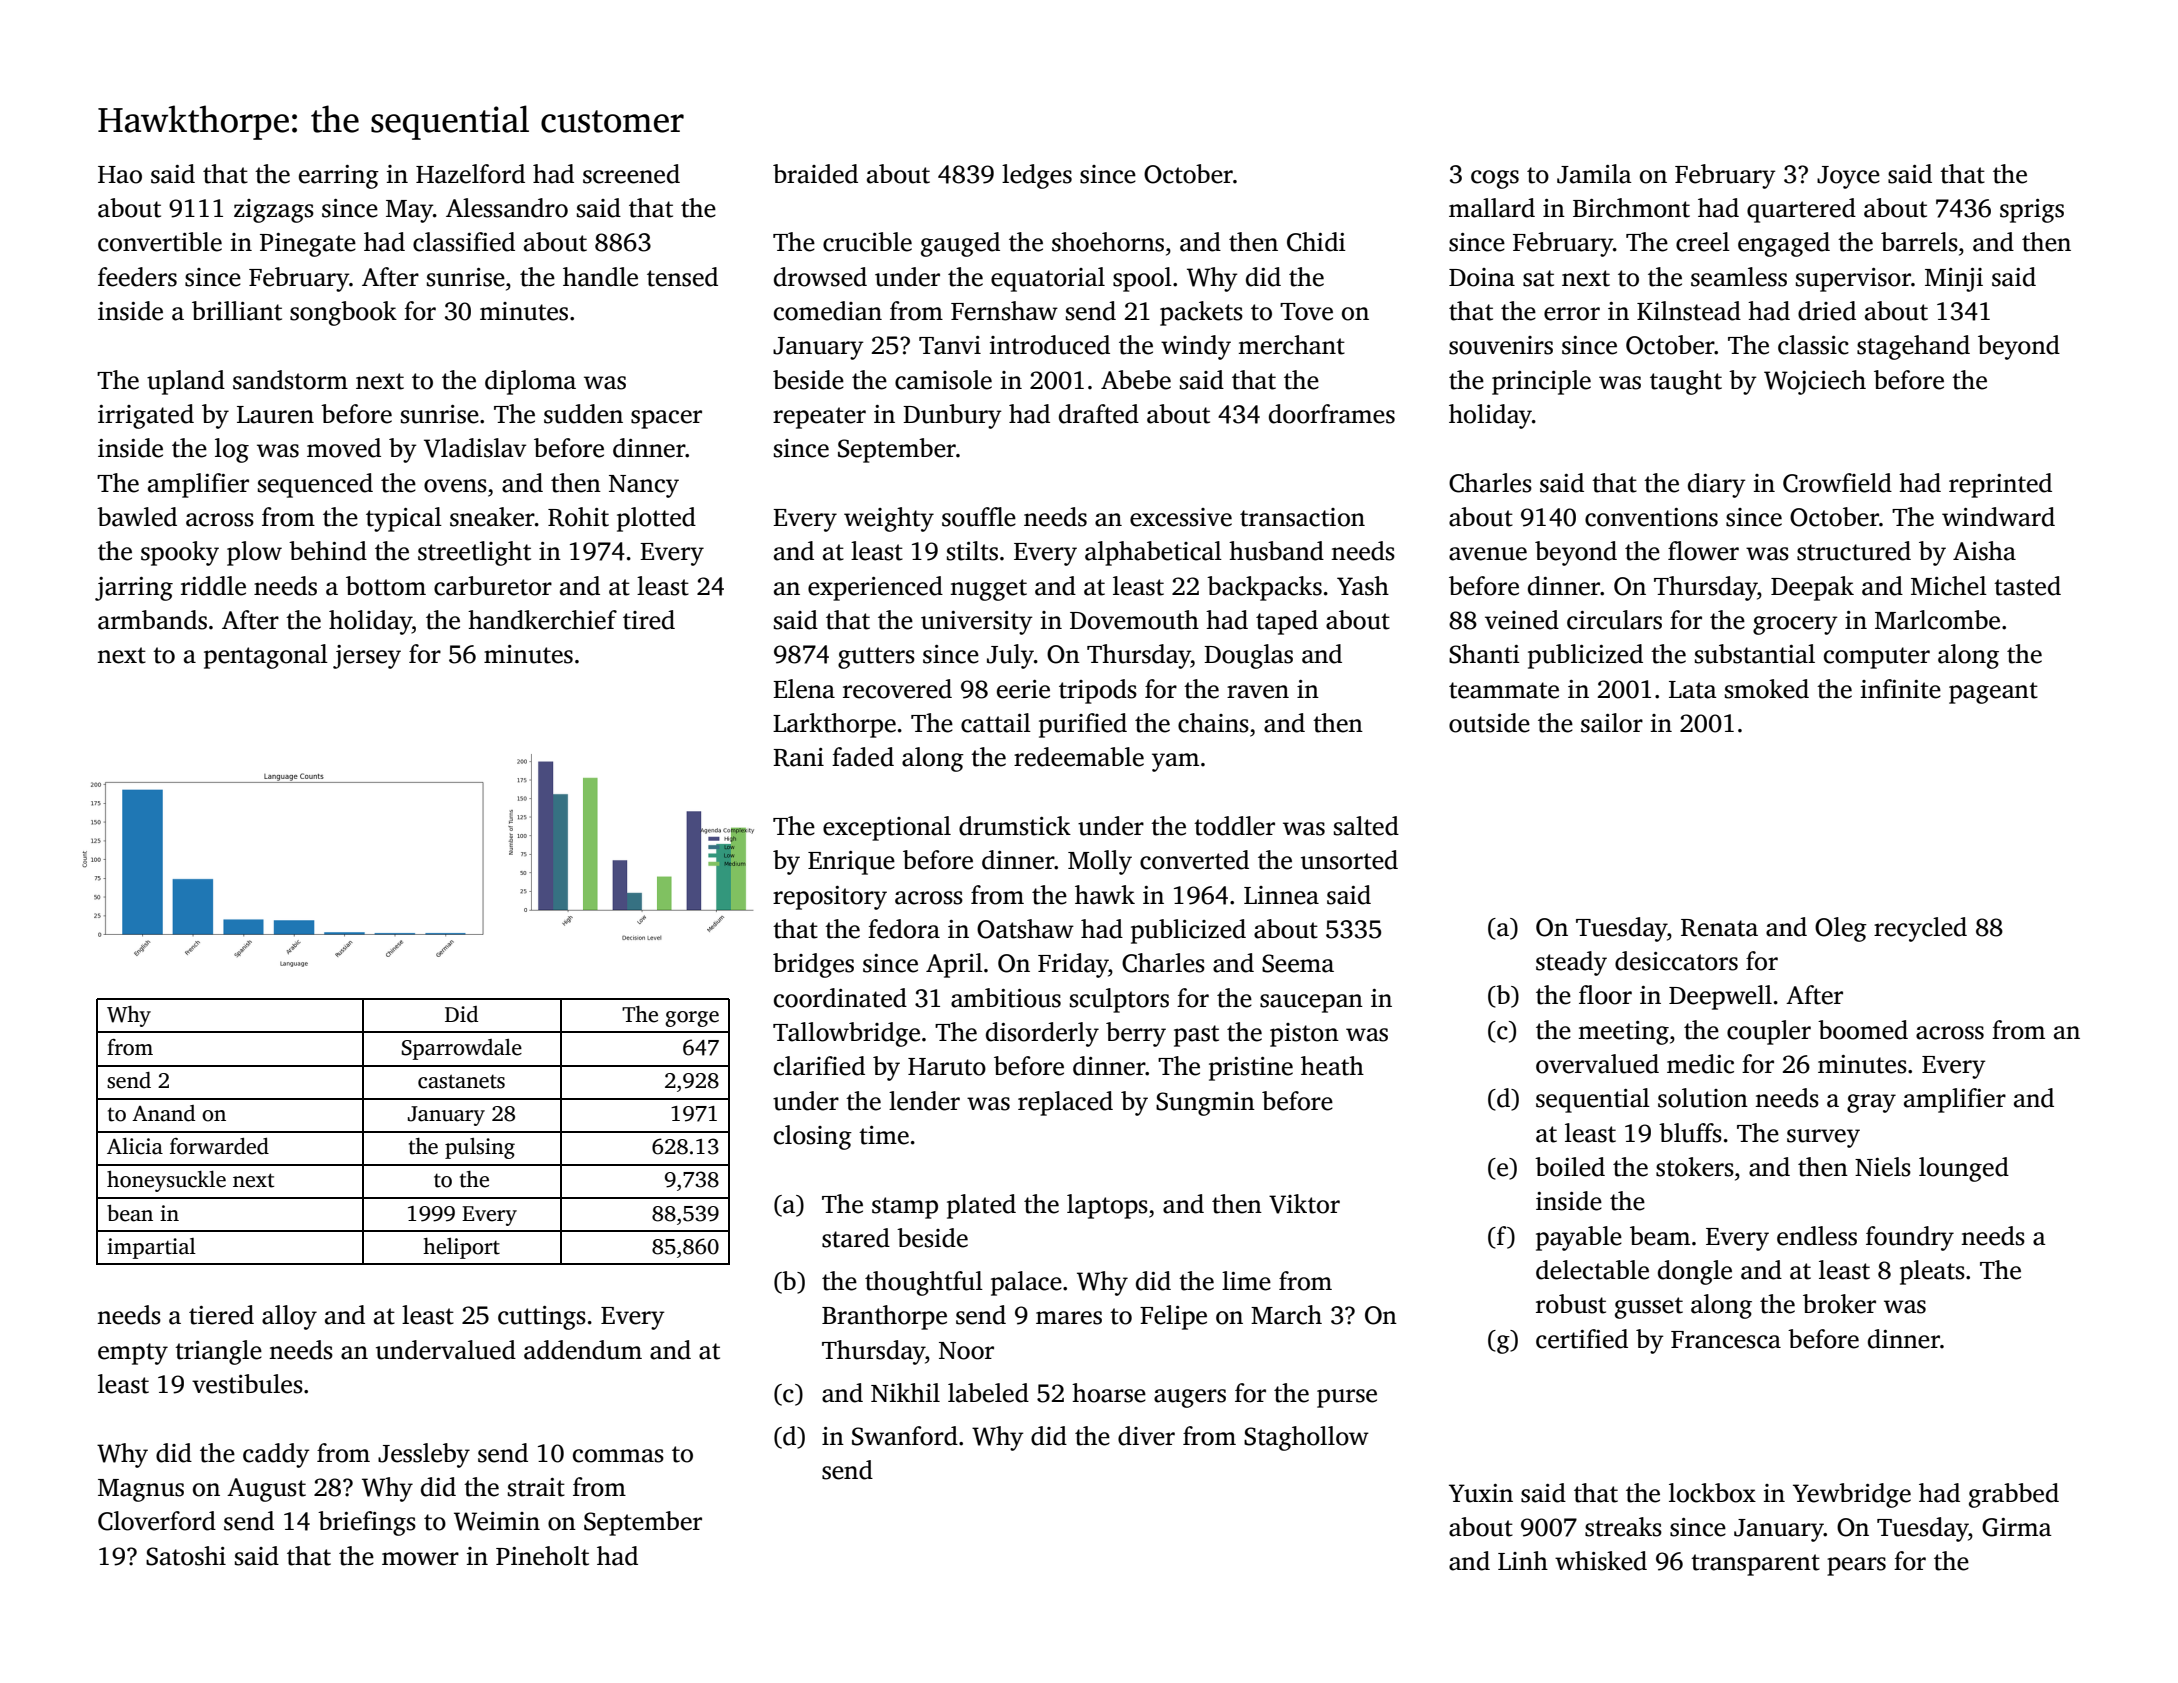 This screenshot has width=2178, height=1683. I want to click on flower, so click(1703, 551).
